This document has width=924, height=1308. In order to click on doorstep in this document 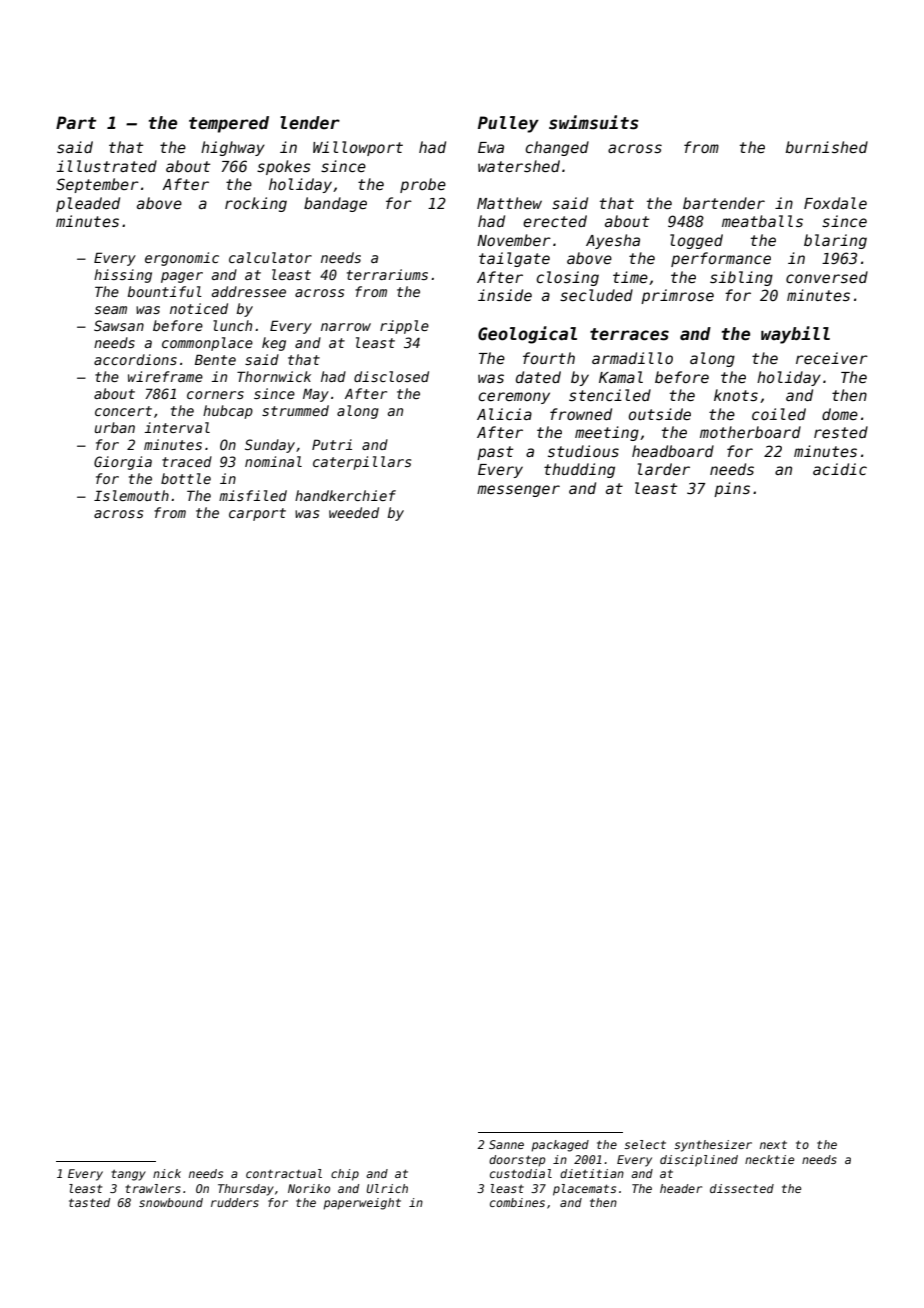, I will do `click(517, 1161)`.
